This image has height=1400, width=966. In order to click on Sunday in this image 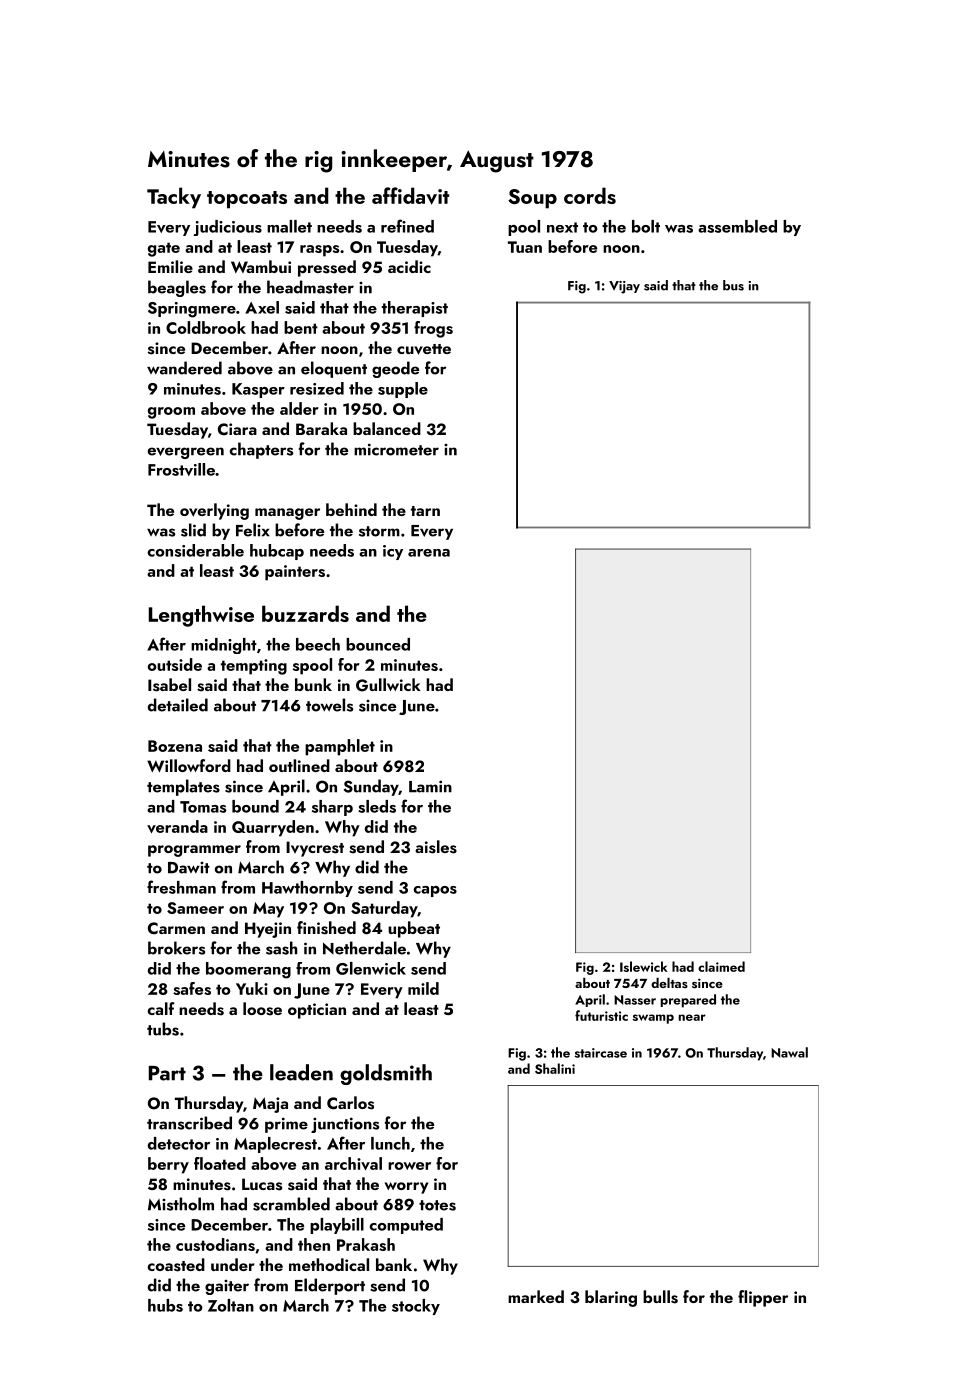, I will do `click(371, 787)`.
